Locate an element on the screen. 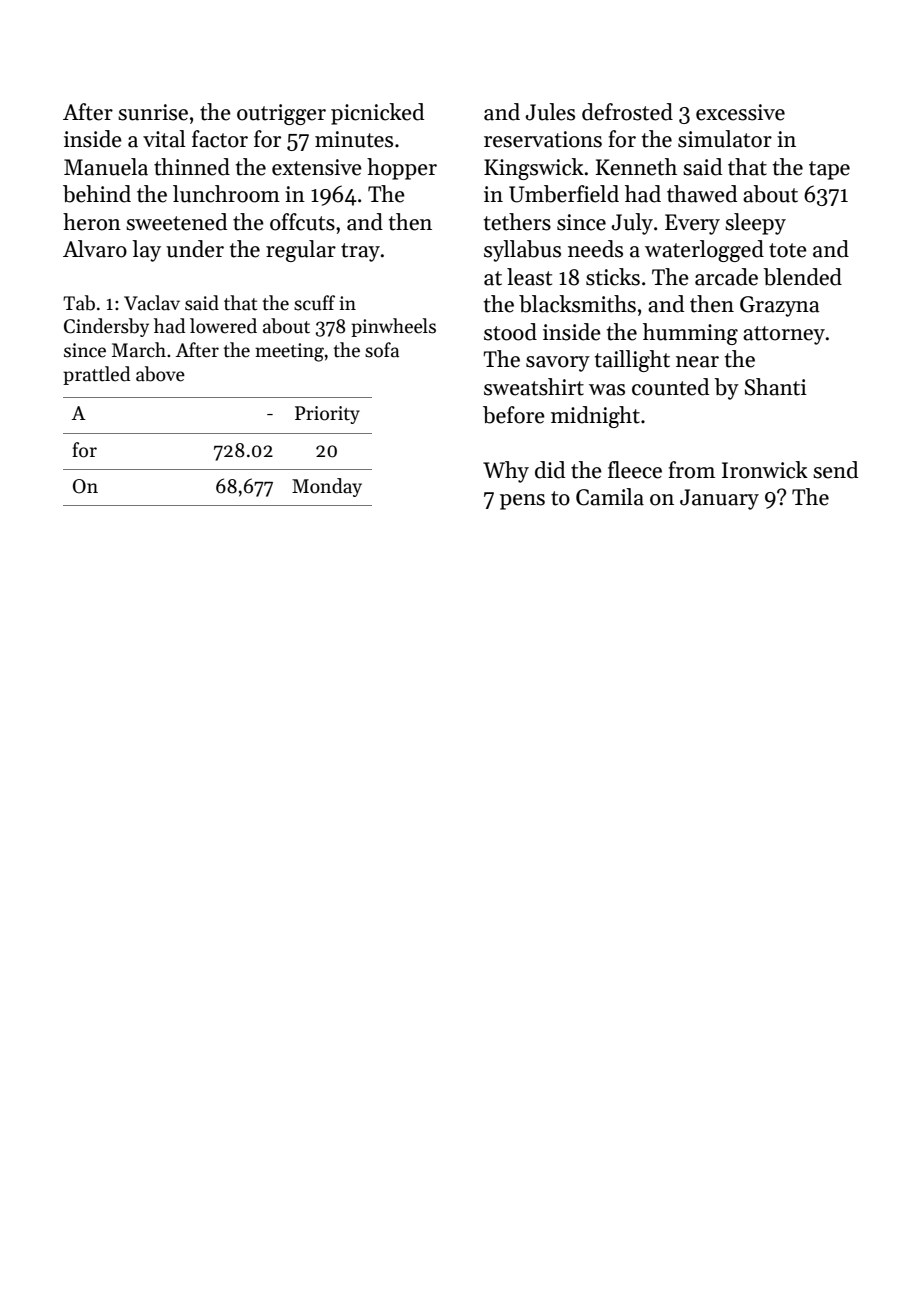 The width and height of the screenshot is (924, 1311). sunrise is located at coordinates (153, 112).
